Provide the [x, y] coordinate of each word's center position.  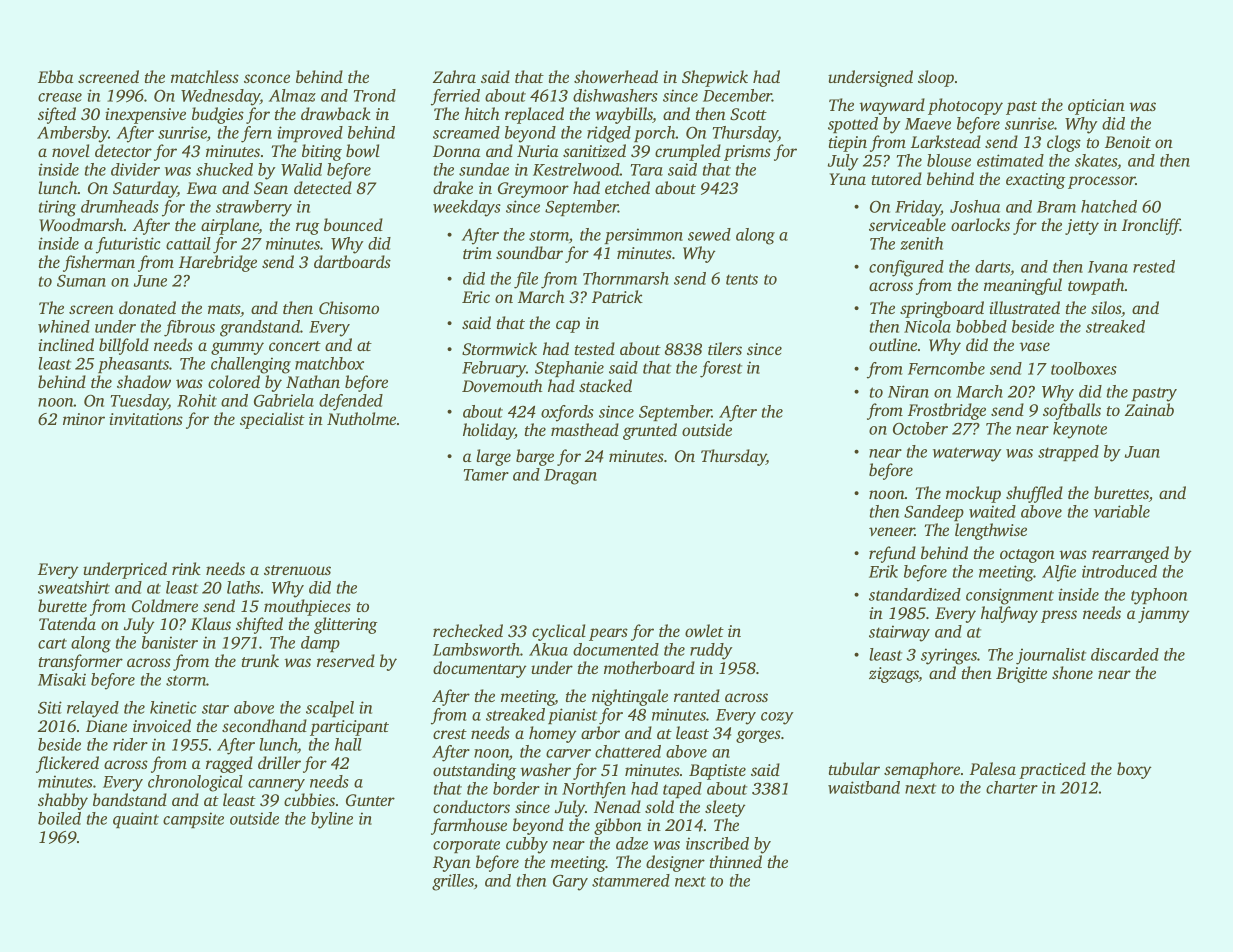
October [920, 428]
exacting [1035, 181]
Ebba [55, 76]
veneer [892, 531]
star [215, 708]
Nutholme [361, 418]
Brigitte [1021, 675]
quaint [136, 820]
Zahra [454, 76]
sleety [725, 808]
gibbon [618, 826]
